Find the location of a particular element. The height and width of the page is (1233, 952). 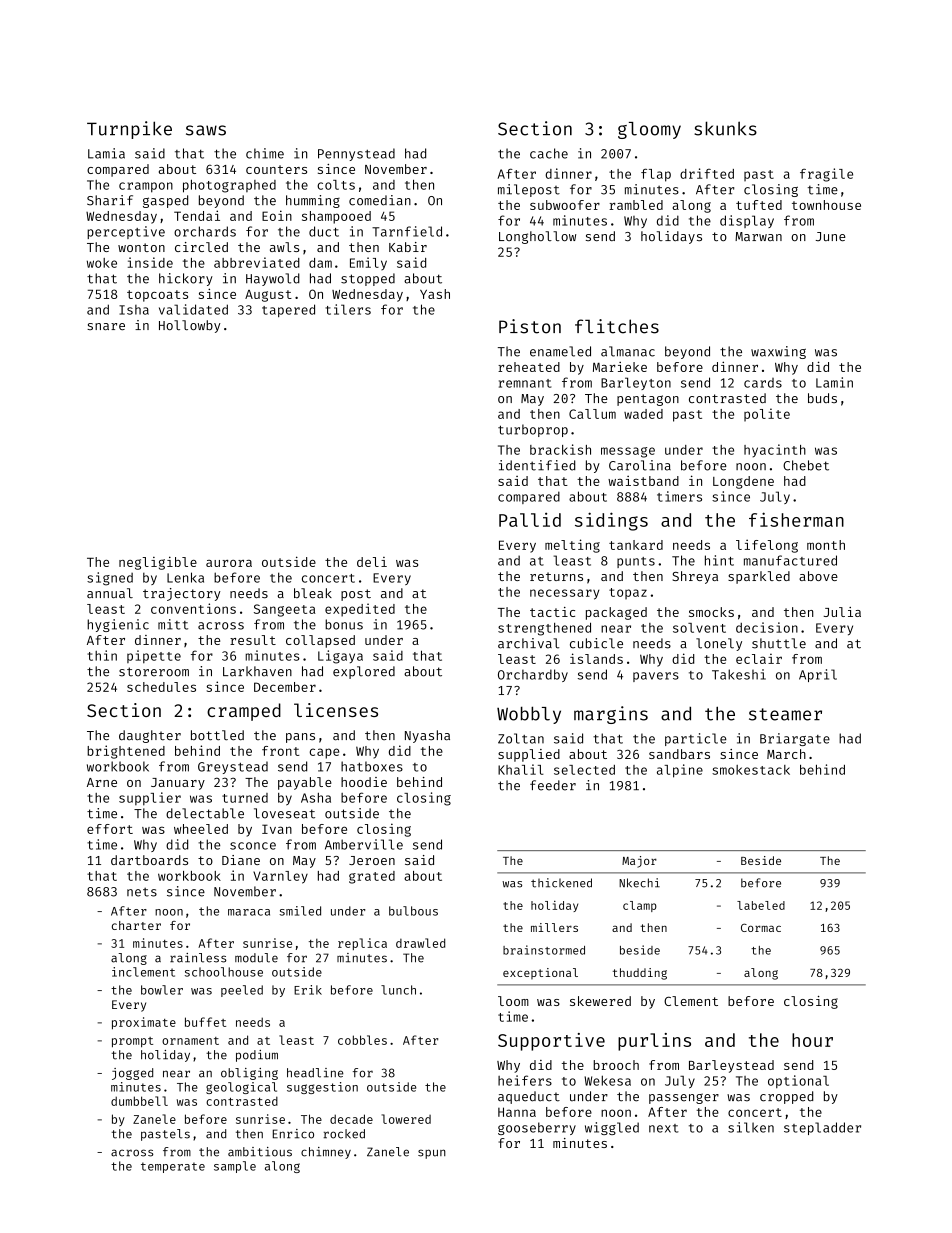

Barleystead is located at coordinates (731, 1066).
